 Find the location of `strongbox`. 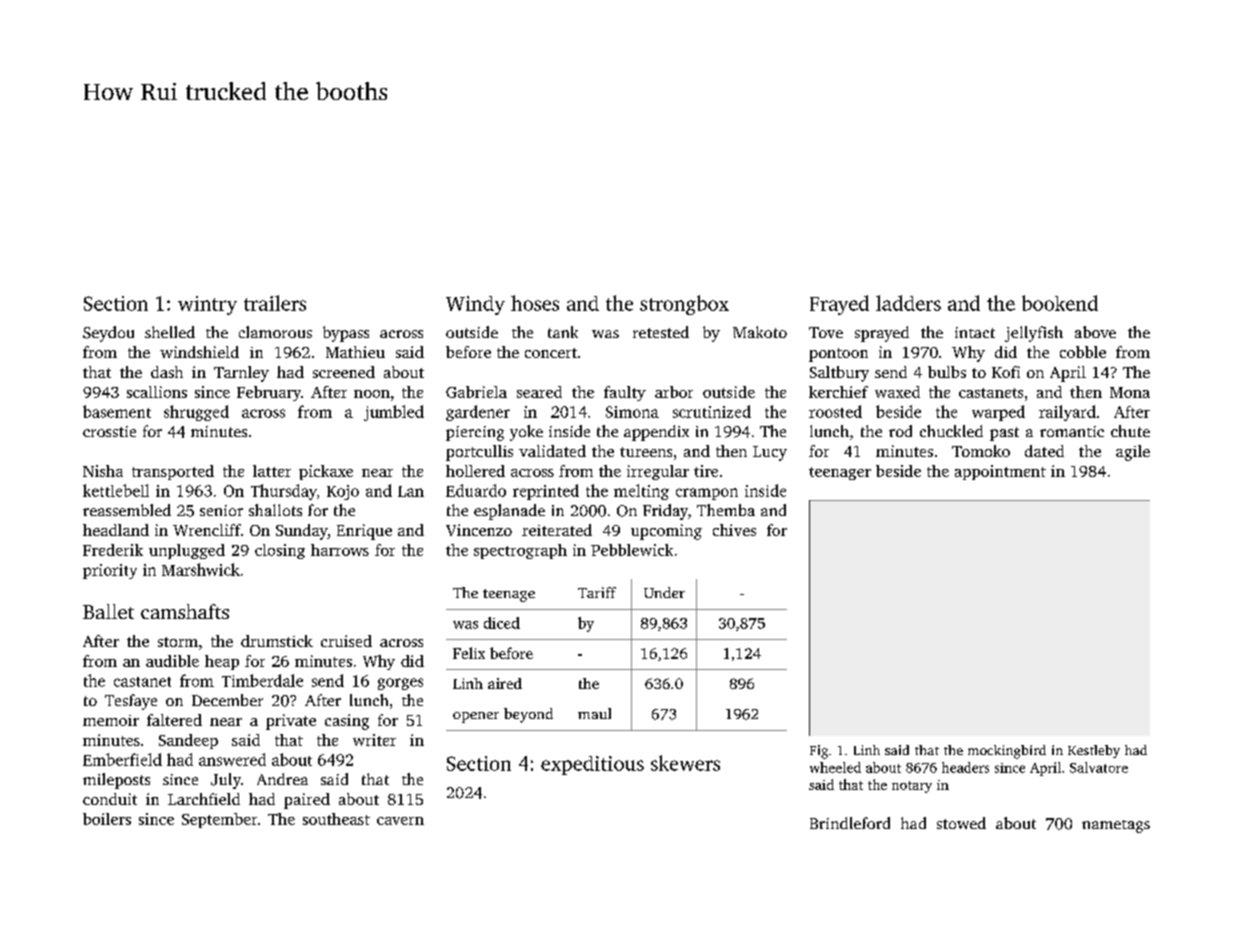

strongbox is located at coordinates (684, 305).
